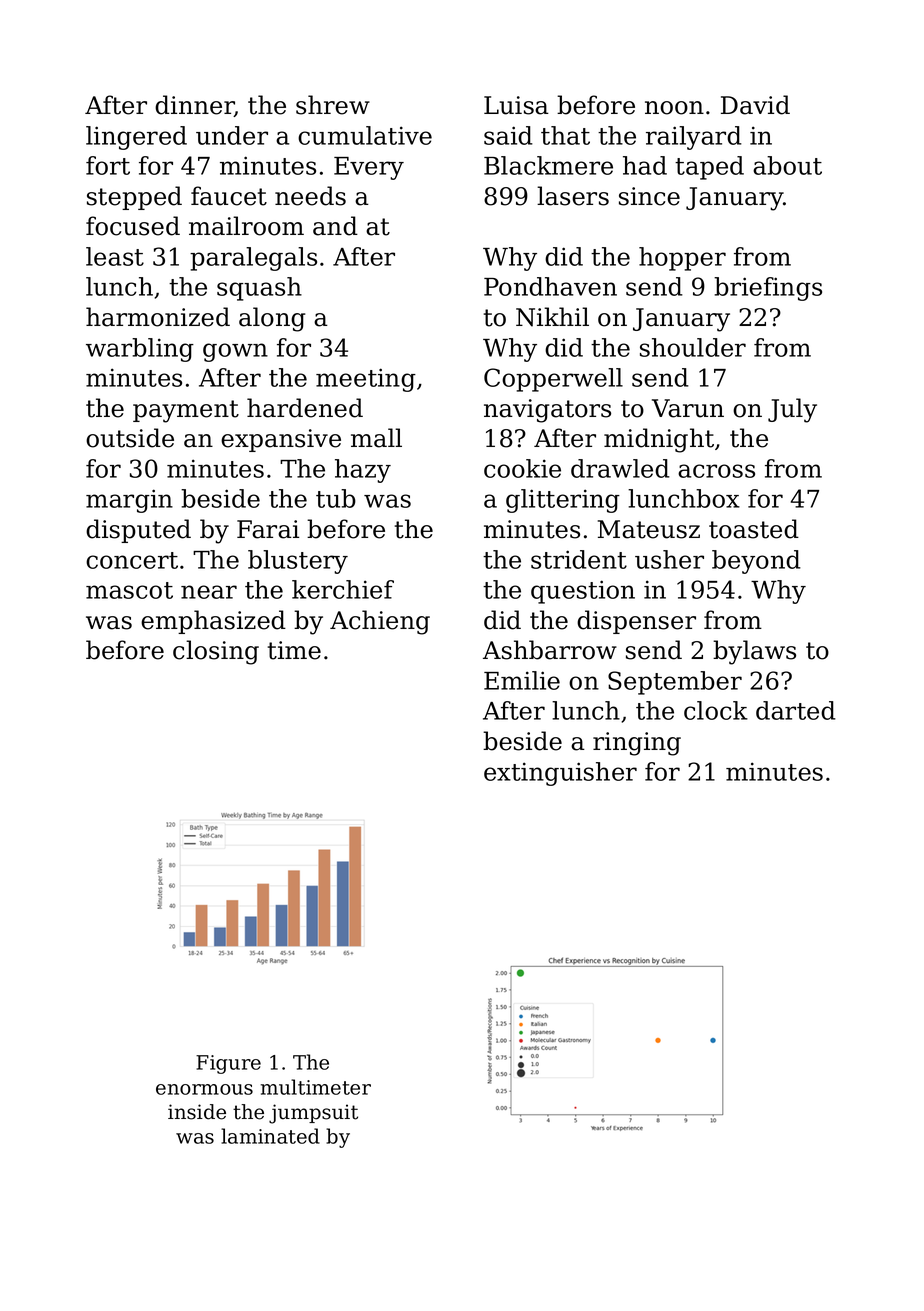 This page has height=1311, width=924. I want to click on Figure, so click(228, 1064).
